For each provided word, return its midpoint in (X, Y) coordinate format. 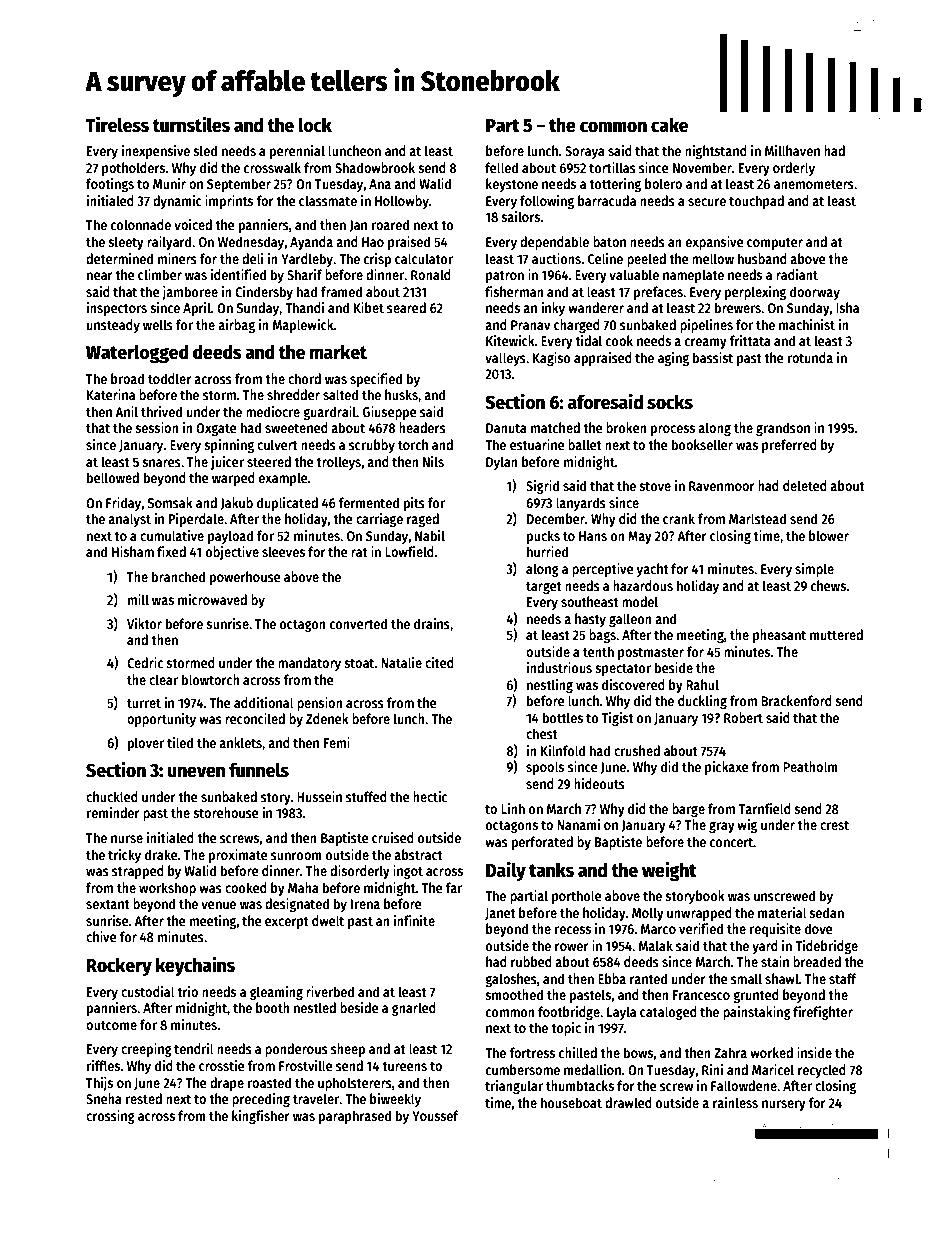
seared (406, 307)
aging (673, 359)
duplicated (287, 504)
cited (439, 662)
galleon (630, 620)
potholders (134, 169)
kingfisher (261, 1117)
